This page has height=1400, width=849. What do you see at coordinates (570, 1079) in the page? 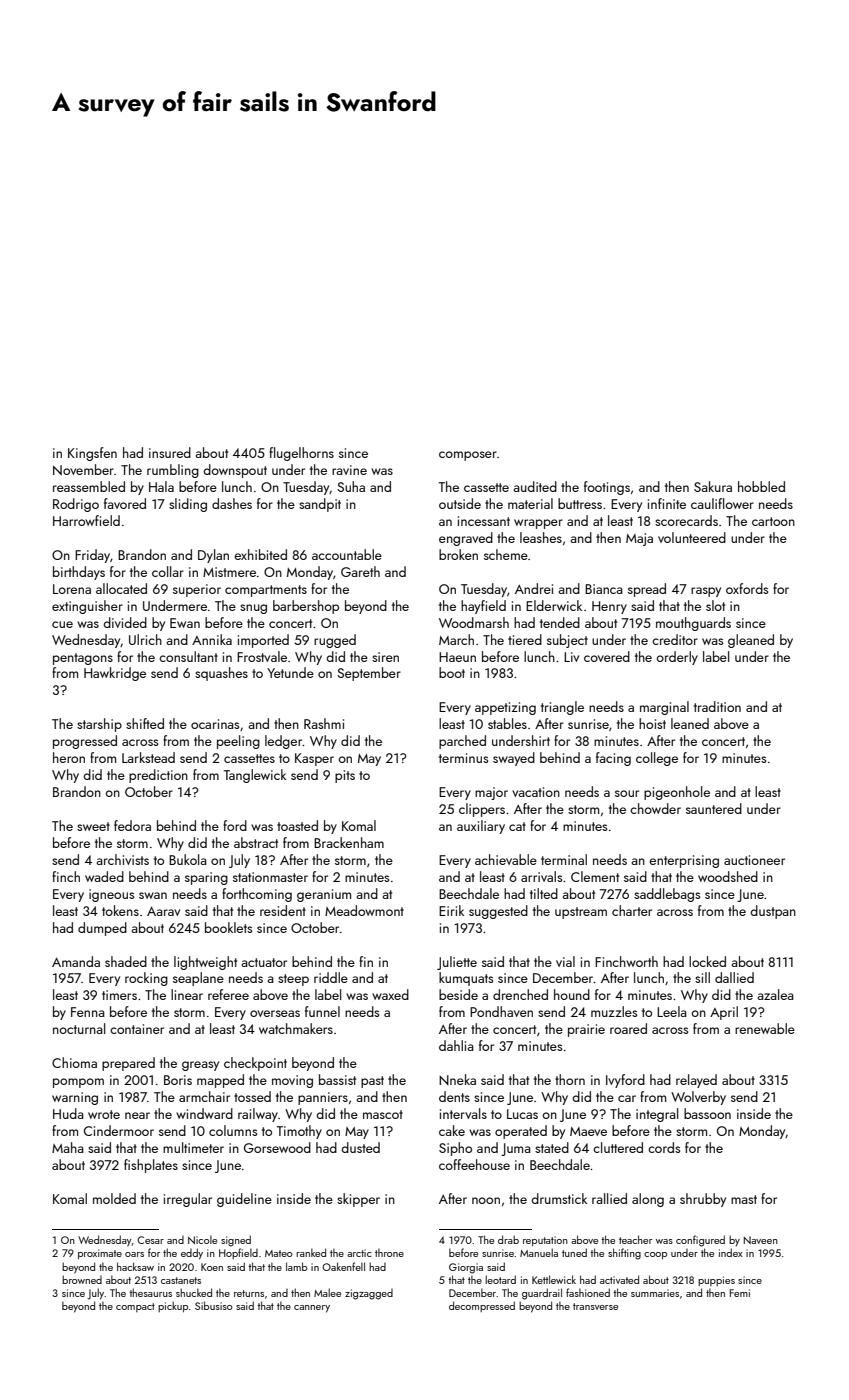
I see `thorn` at bounding box center [570, 1079].
